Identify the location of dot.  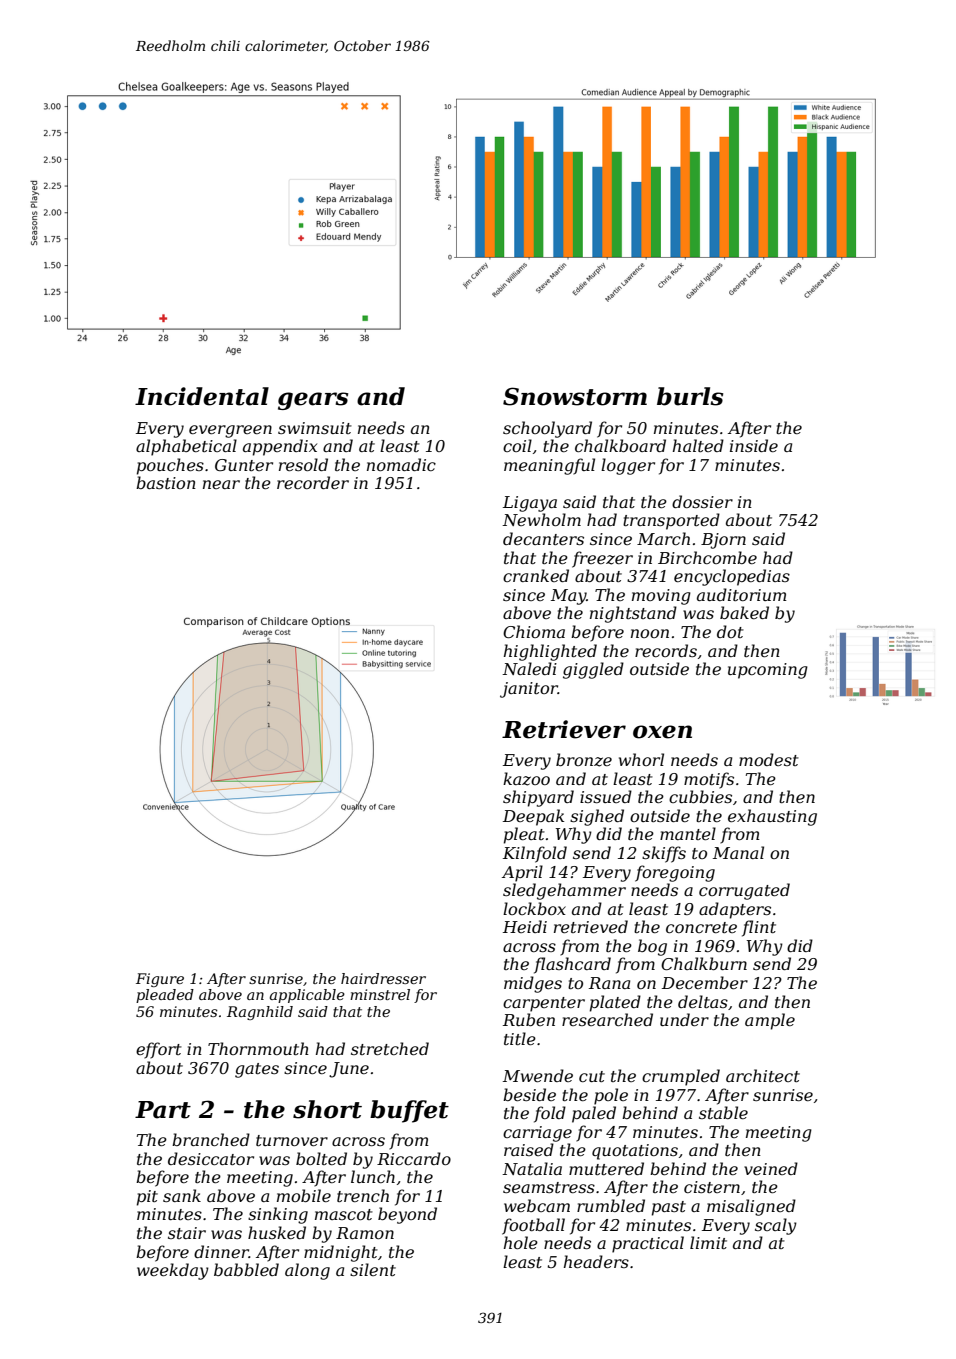
(730, 631).
